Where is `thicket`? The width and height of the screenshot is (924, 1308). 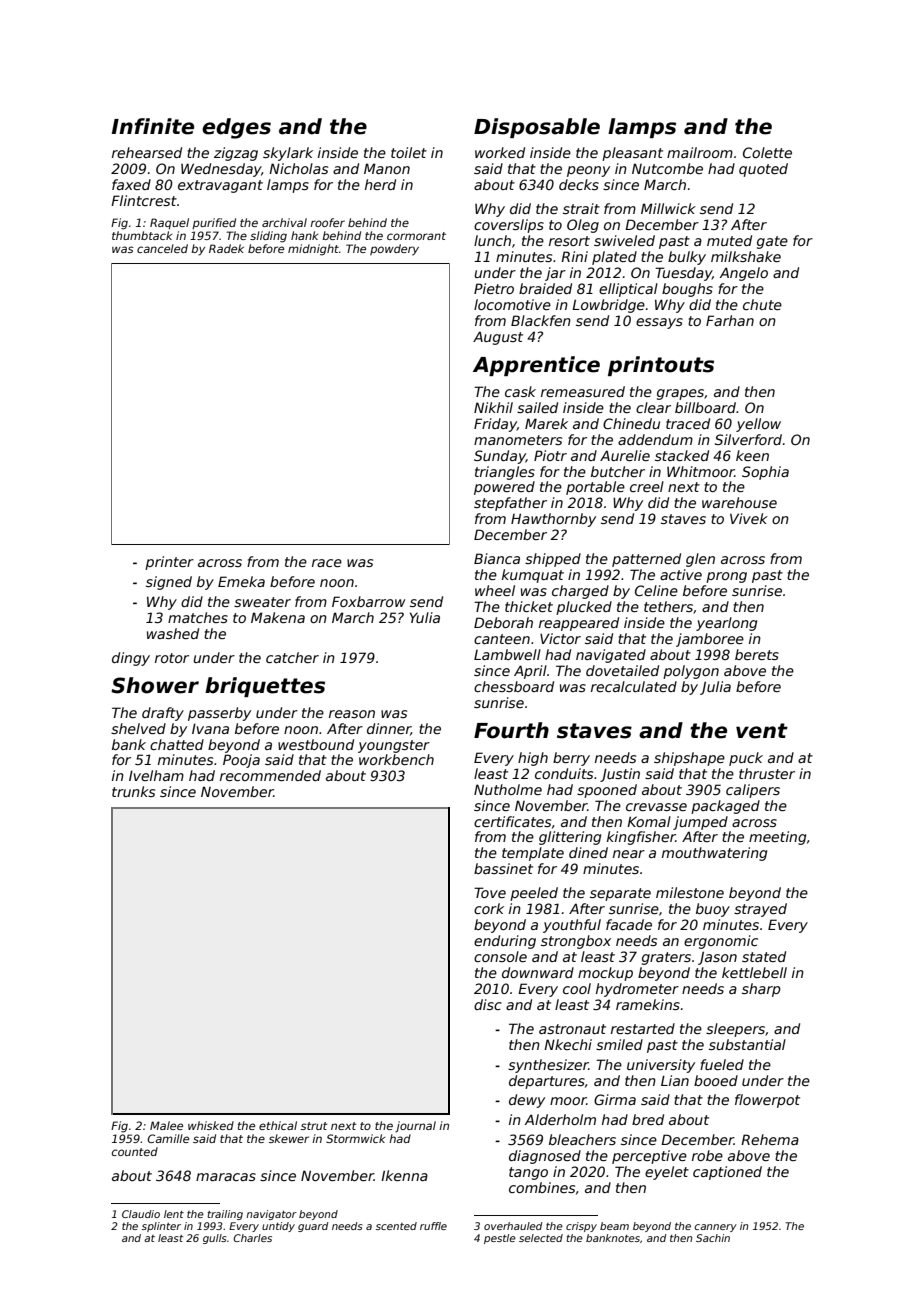 thicket is located at coordinates (529, 606).
